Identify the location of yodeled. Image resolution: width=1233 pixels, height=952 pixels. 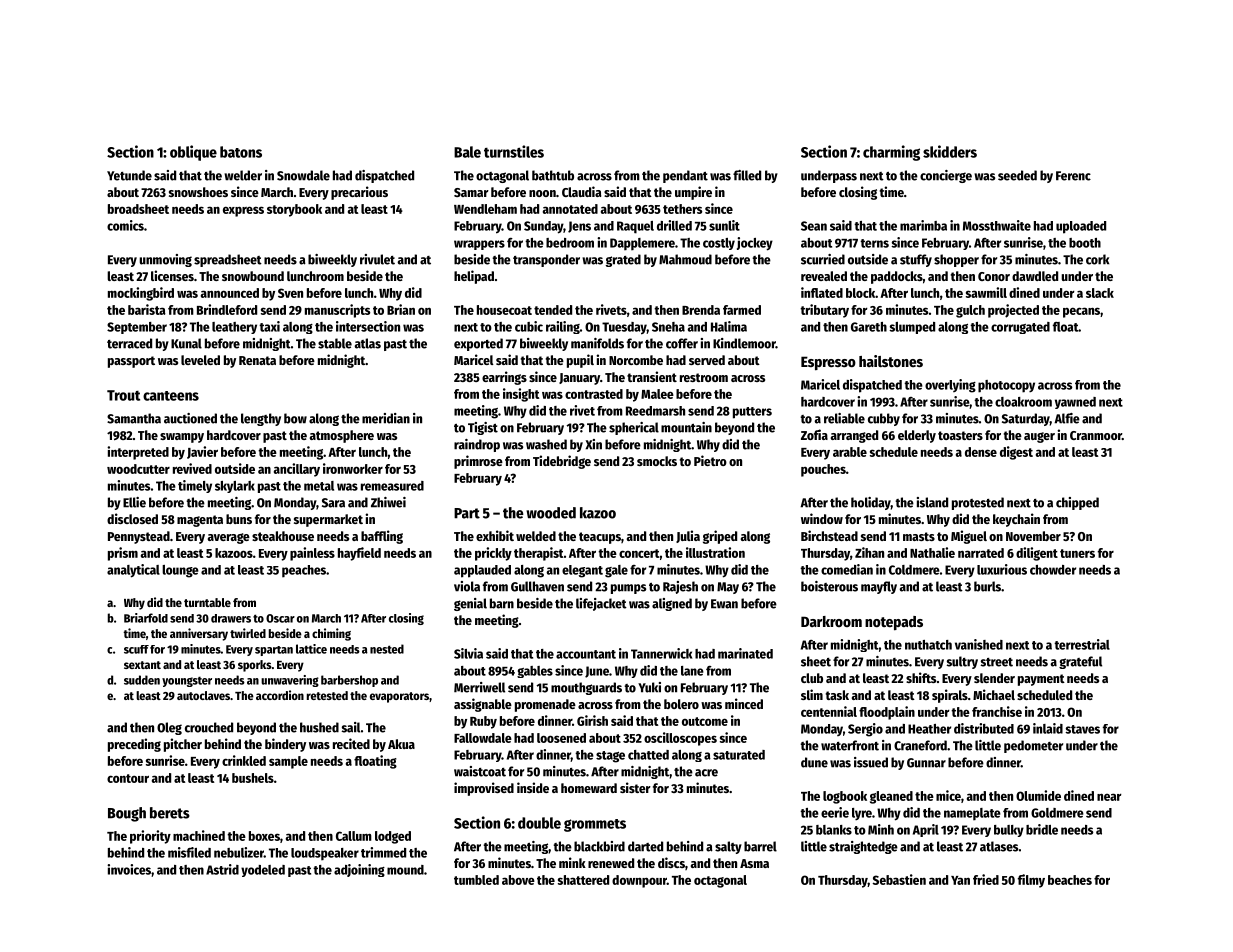
(263, 871).
